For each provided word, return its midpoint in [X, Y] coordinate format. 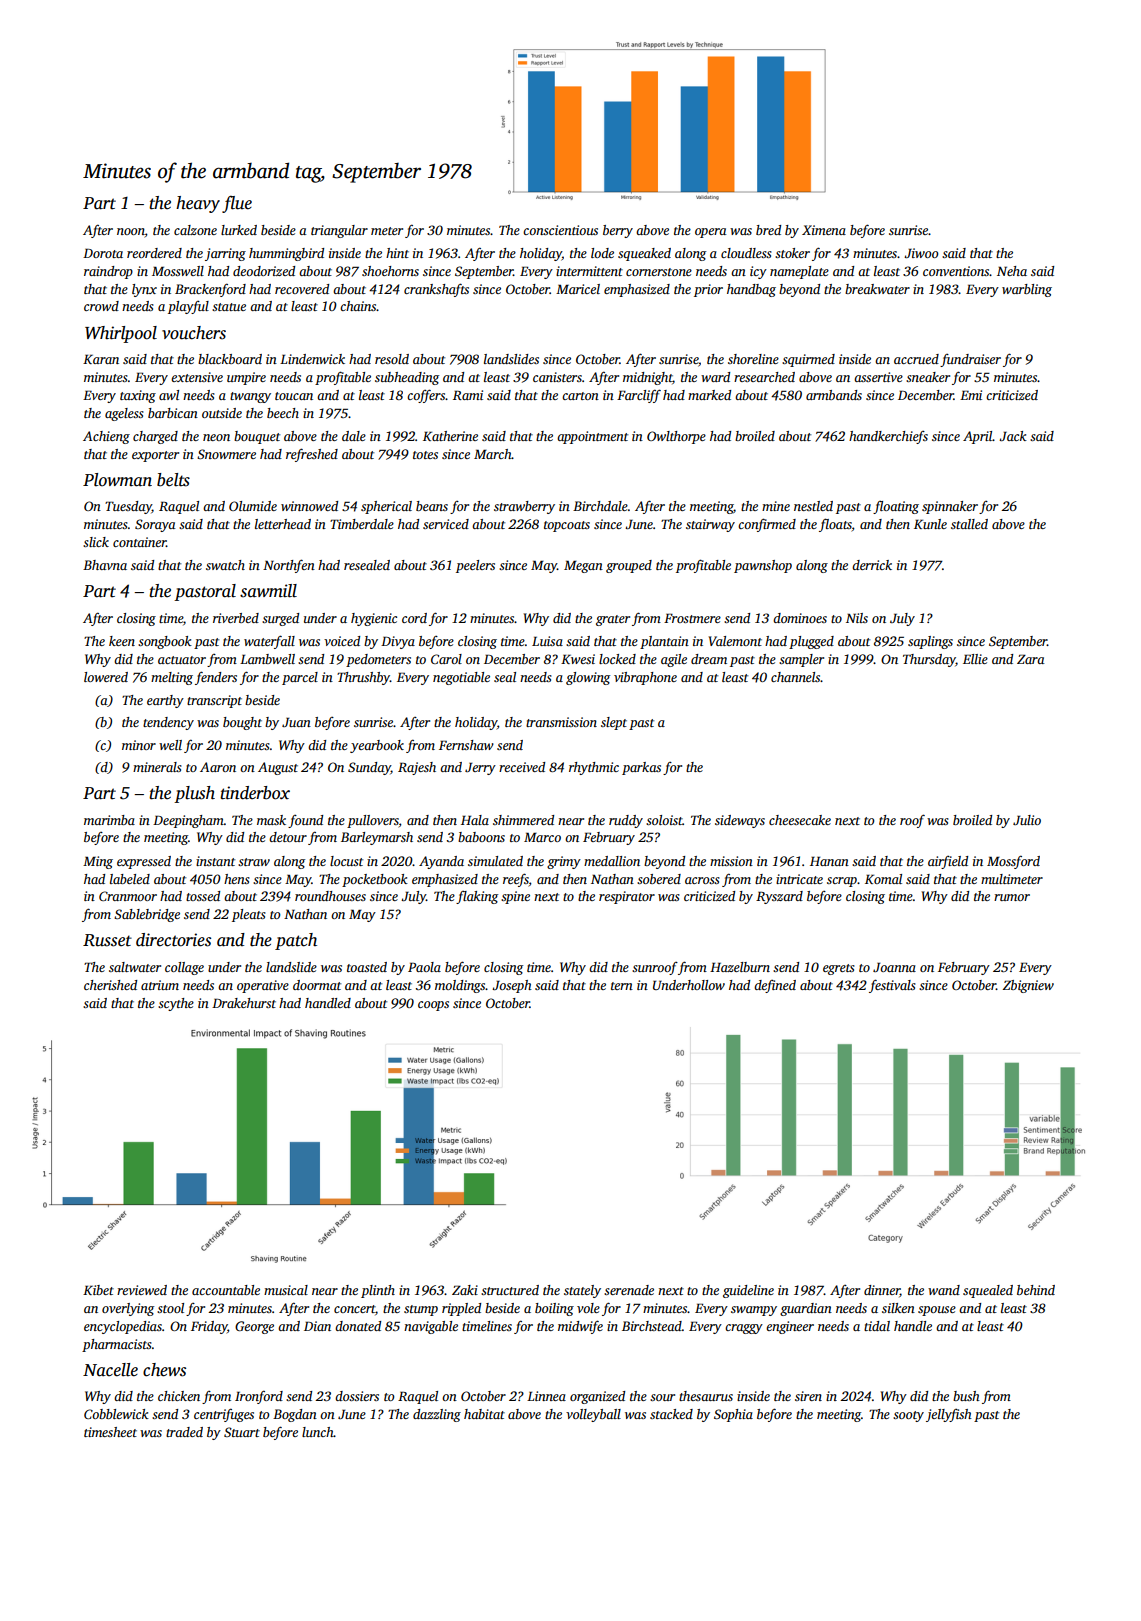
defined [775, 986]
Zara [1031, 659]
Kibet [98, 1290]
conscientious [560, 230]
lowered [106, 677]
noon [131, 231]
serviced [446, 524]
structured [510, 1290]
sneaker [928, 377]
